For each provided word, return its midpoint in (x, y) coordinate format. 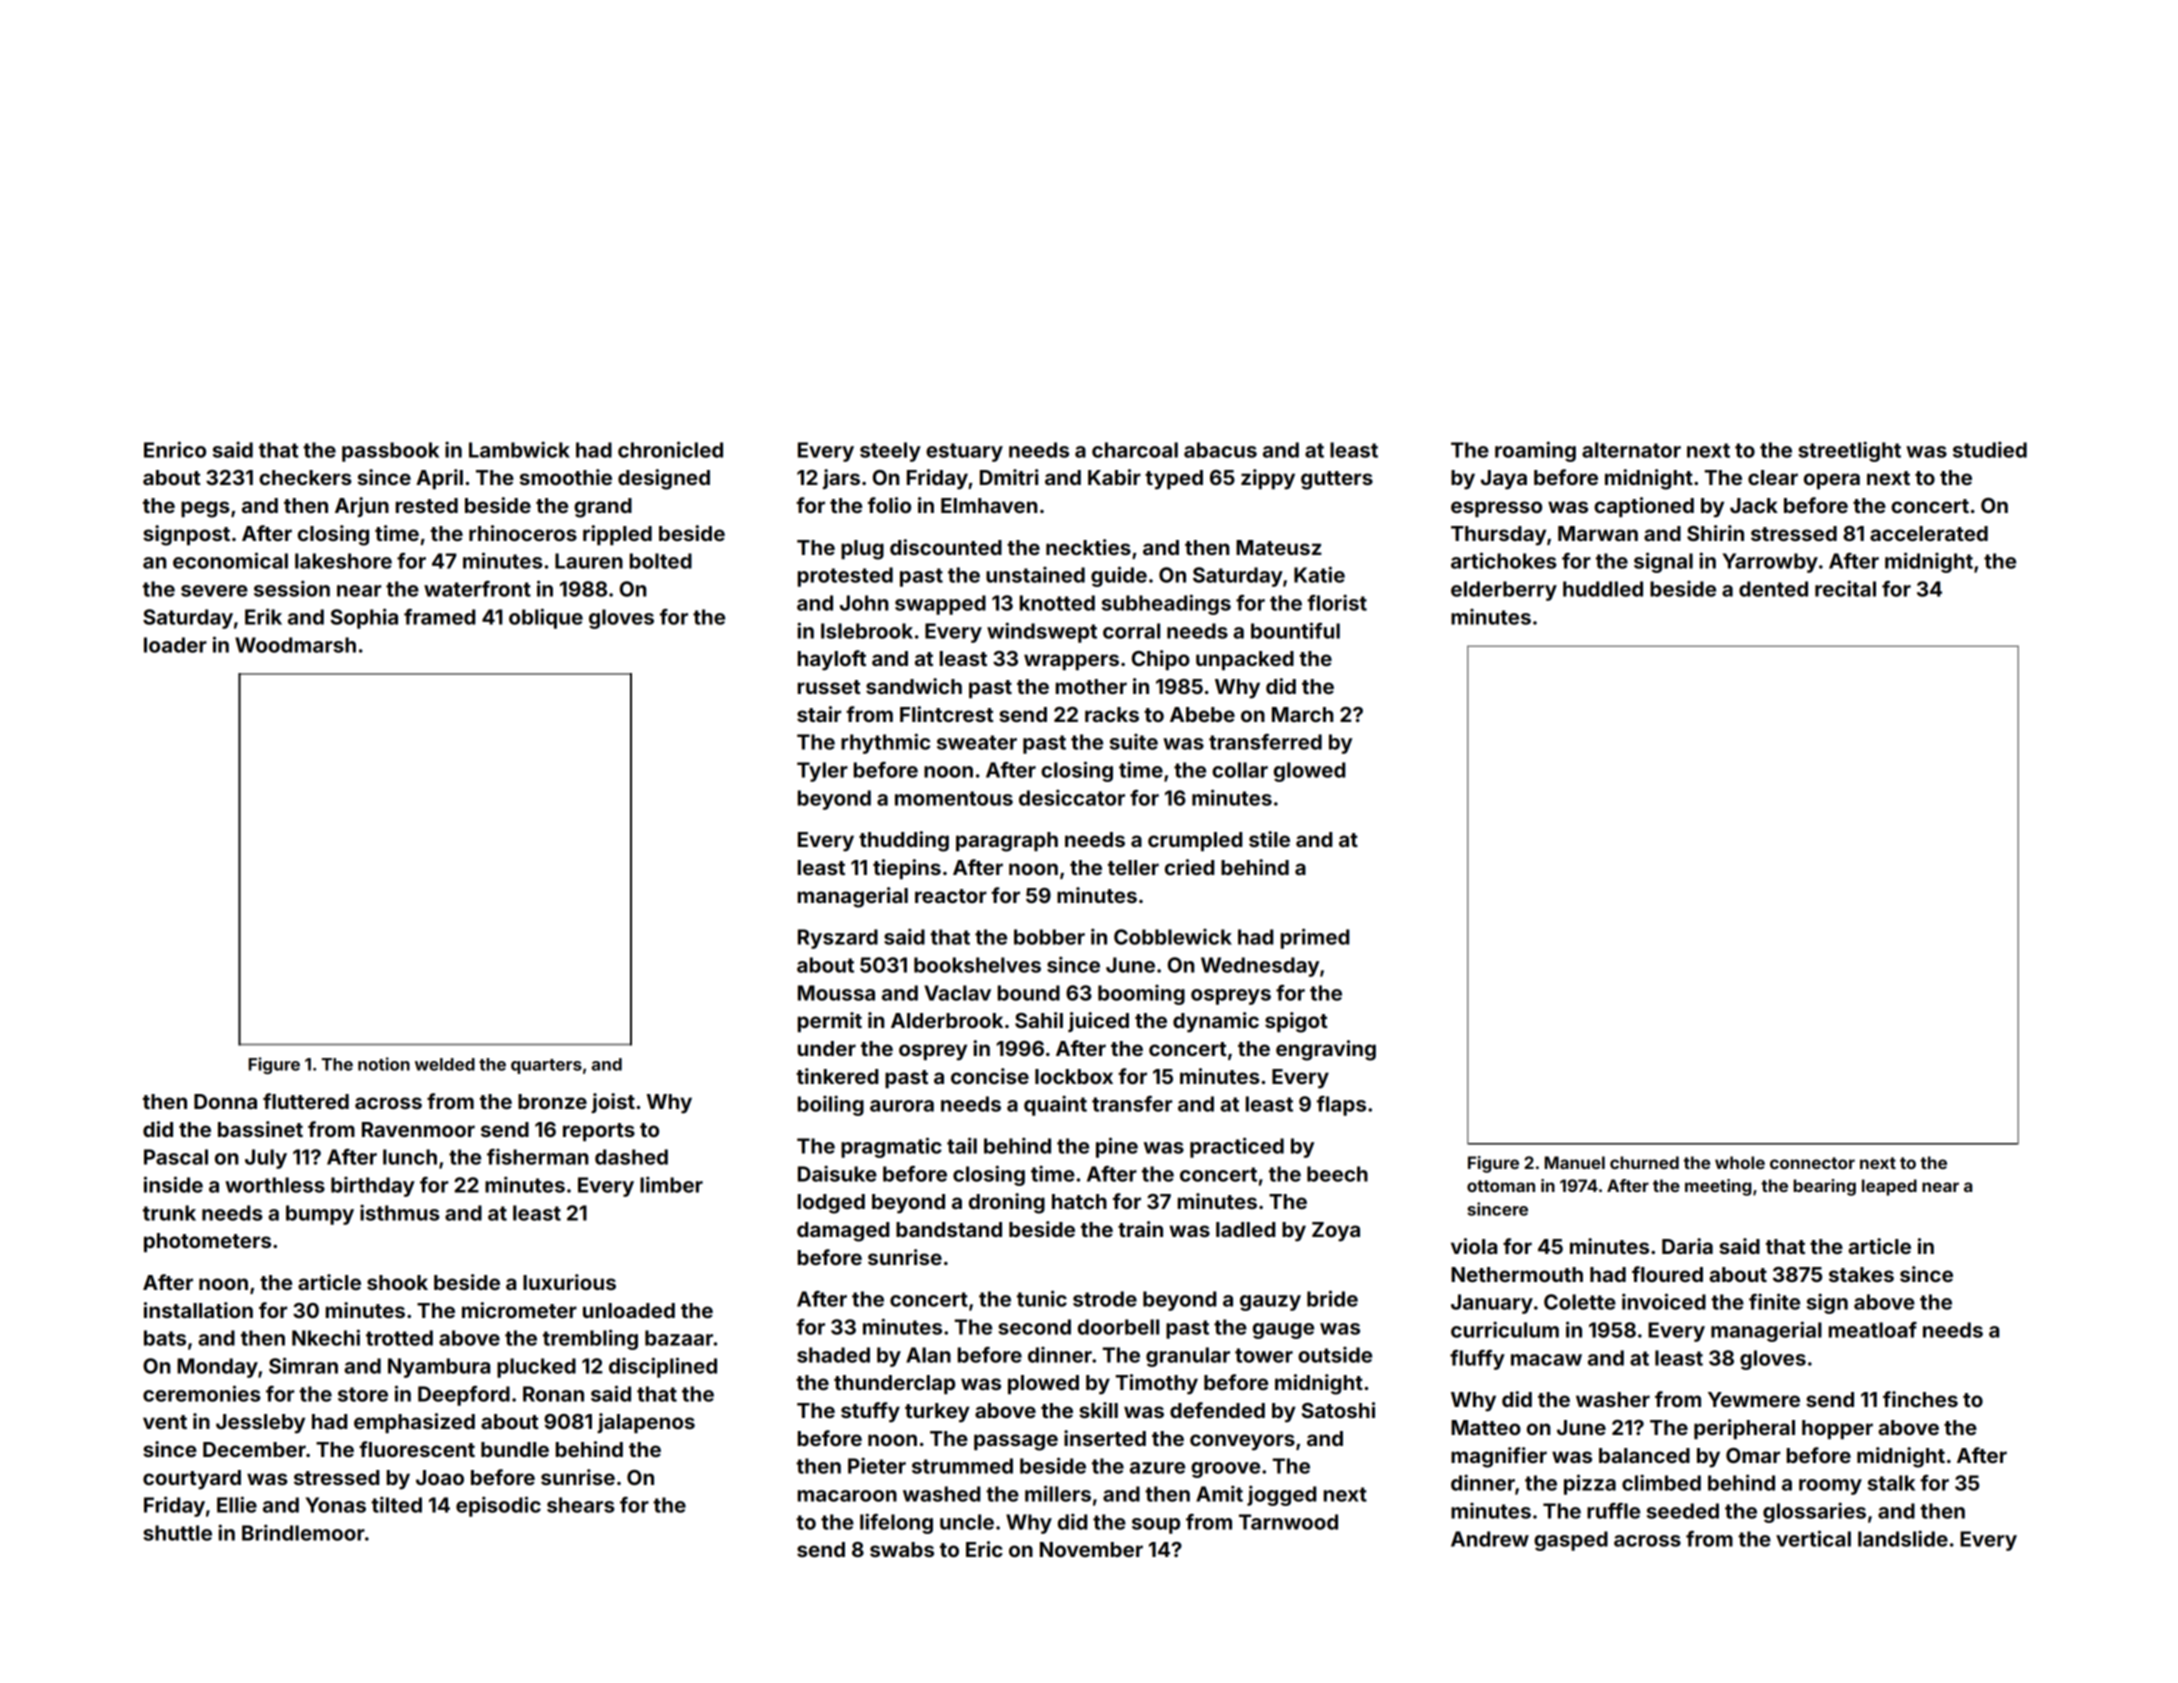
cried (1189, 867)
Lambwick (519, 449)
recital (1845, 588)
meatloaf (1873, 1330)
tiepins (907, 869)
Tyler (822, 772)
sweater (977, 742)
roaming (1535, 451)
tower (1264, 1355)
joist (613, 1103)
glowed (1309, 772)
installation (198, 1310)
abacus (1220, 450)
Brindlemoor (303, 1532)
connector (1812, 1163)
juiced (1098, 1022)
